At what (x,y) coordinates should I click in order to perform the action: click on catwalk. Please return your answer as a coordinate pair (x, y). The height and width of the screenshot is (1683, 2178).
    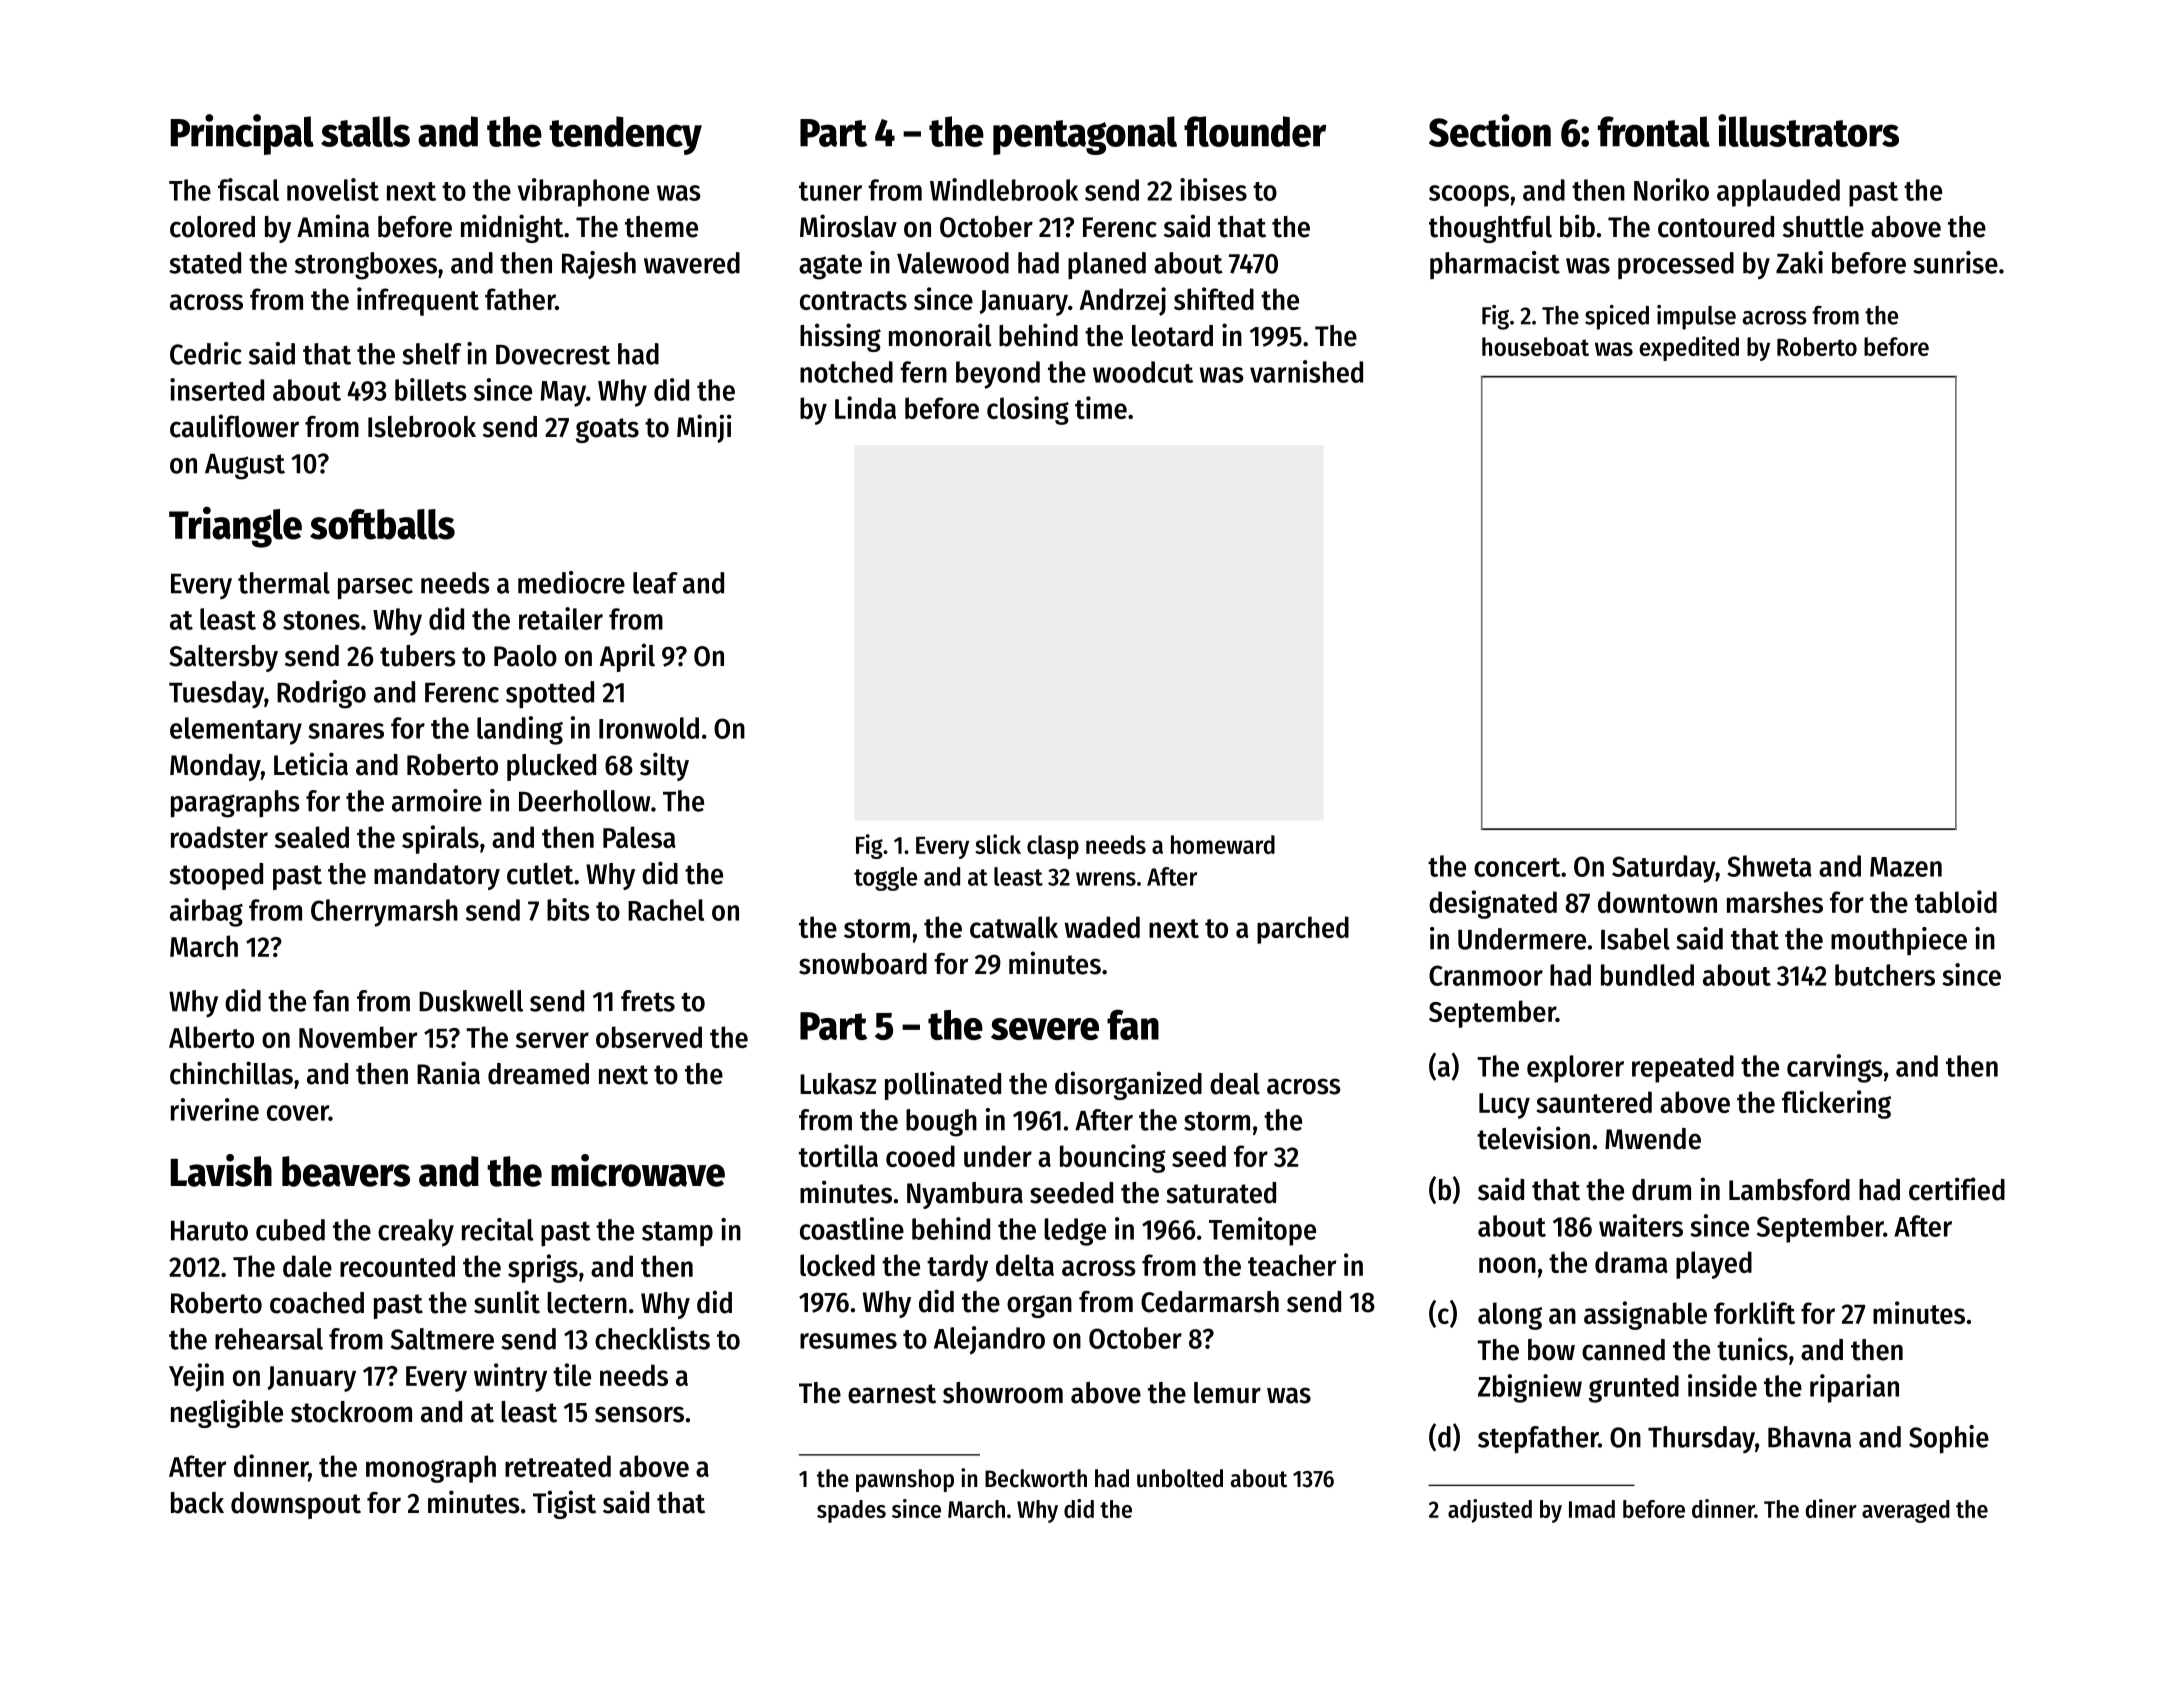
    Looking at the image, I should click on (1014, 927).
